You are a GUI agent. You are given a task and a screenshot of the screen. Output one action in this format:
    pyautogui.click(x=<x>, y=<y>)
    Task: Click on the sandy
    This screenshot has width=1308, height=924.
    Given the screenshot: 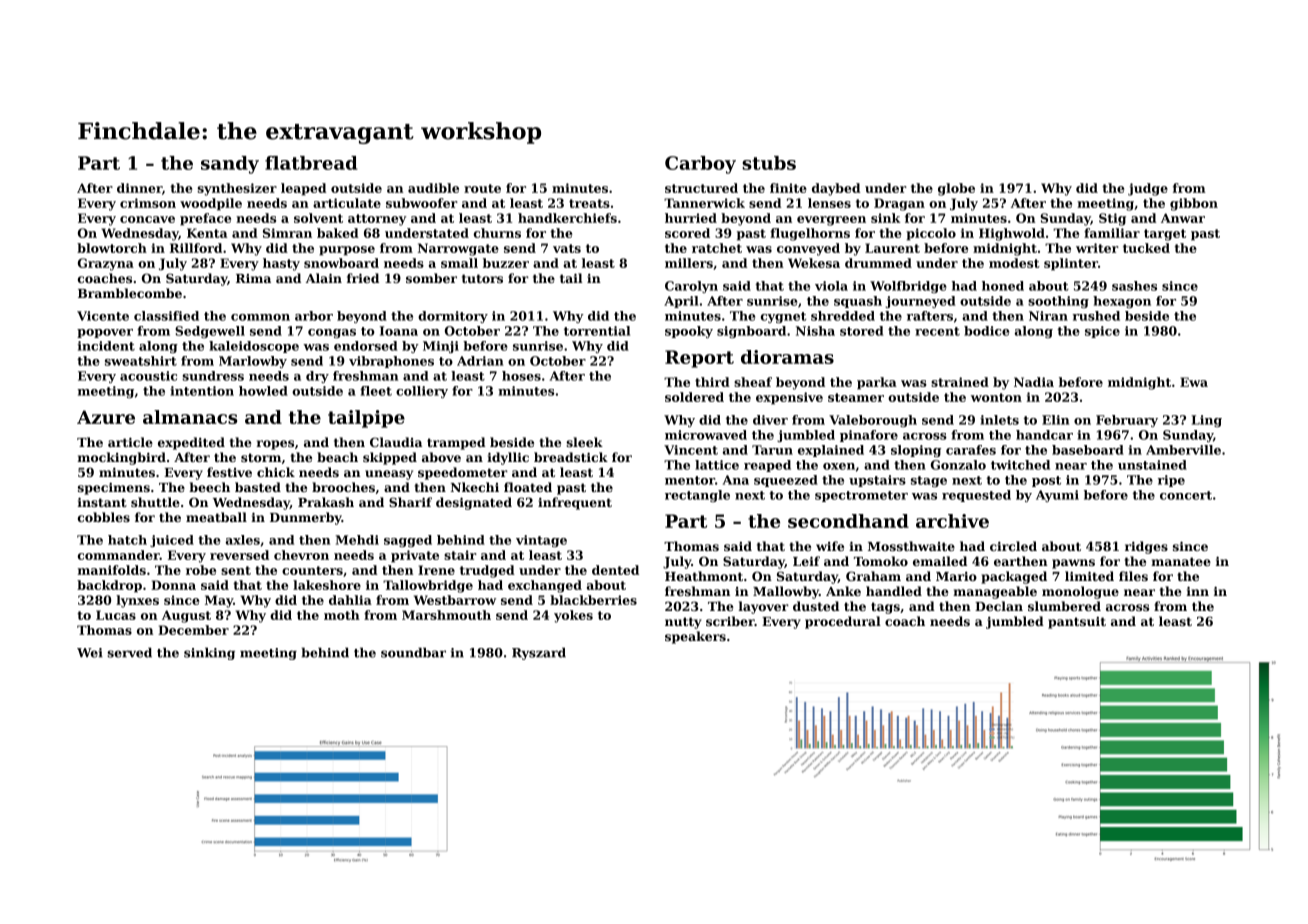 What is the action you would take?
    pyautogui.click(x=230, y=165)
